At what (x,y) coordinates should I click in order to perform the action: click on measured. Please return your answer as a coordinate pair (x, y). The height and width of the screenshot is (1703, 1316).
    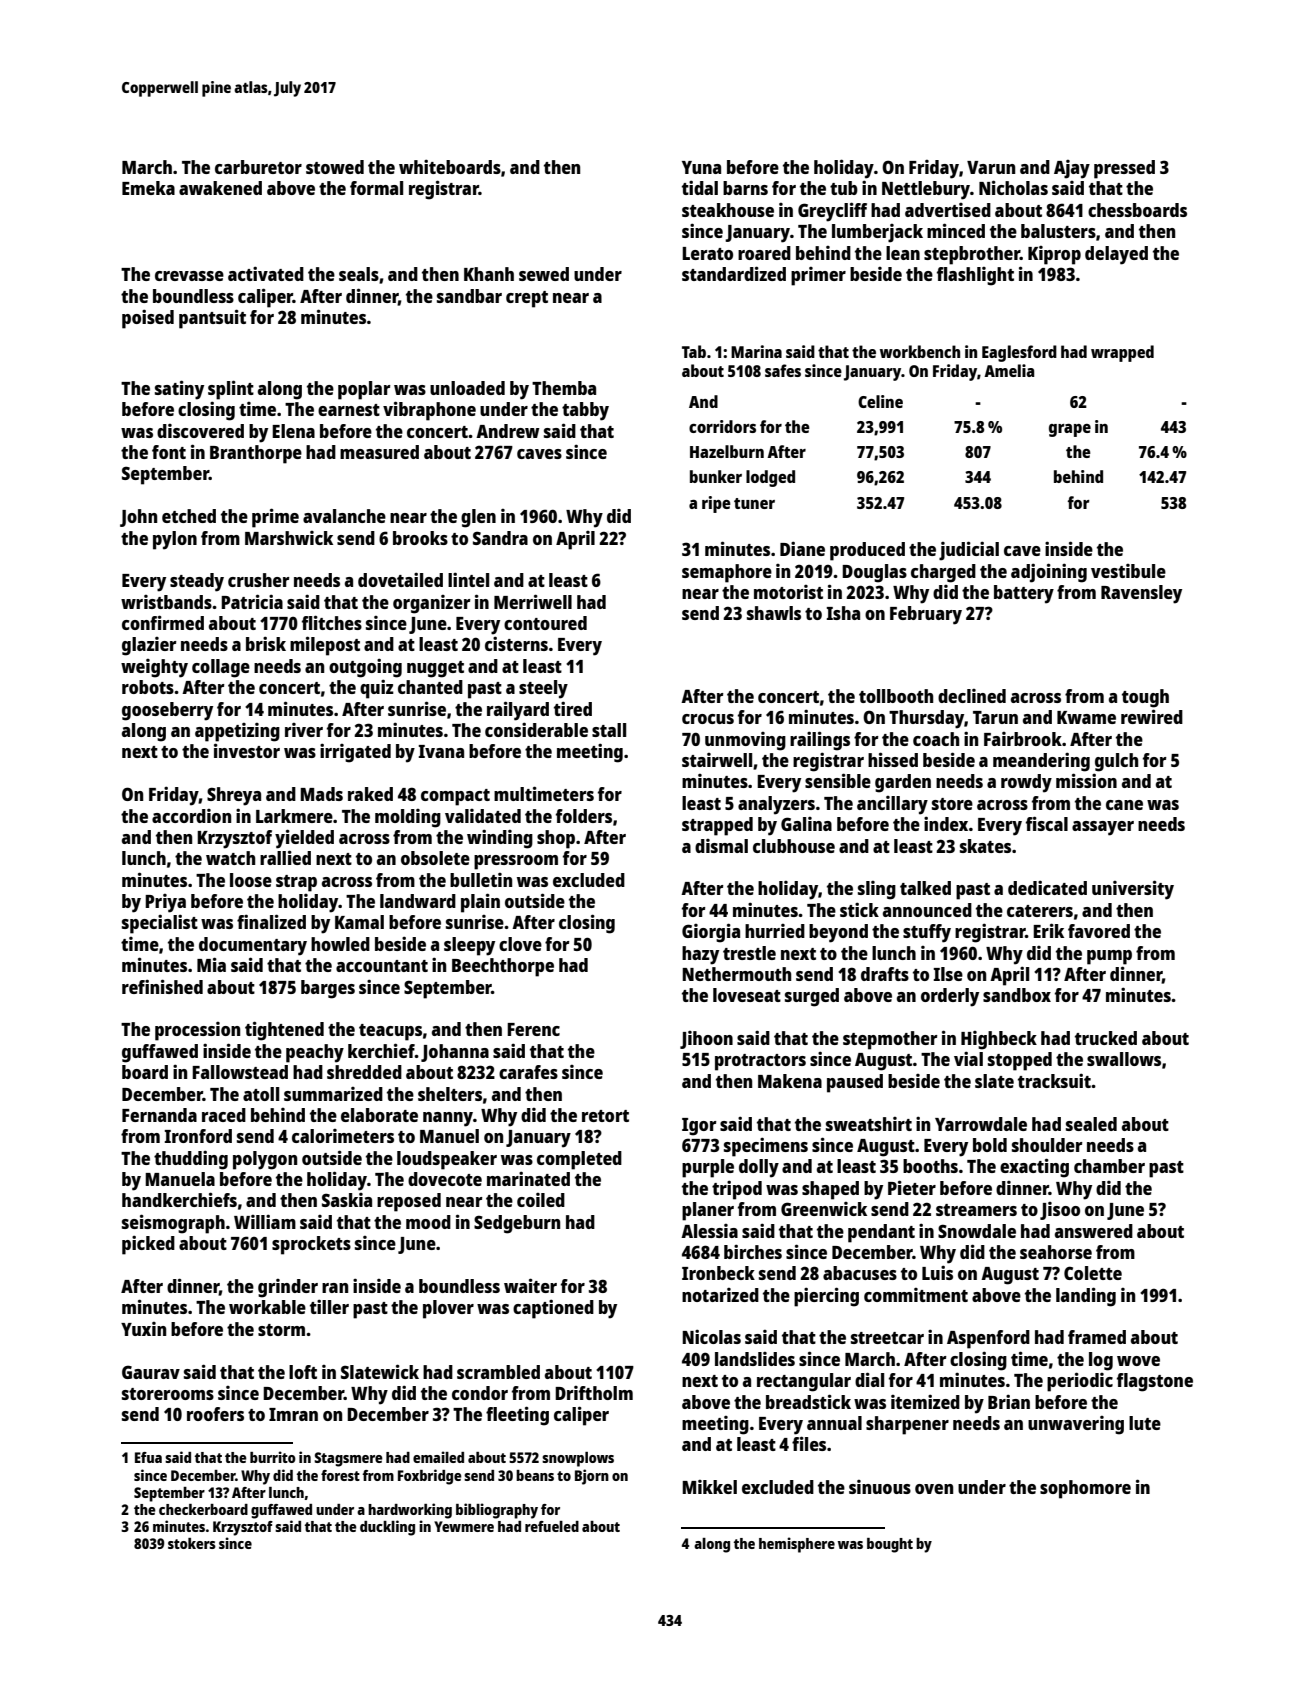
    Looking at the image, I should click on (379, 452).
